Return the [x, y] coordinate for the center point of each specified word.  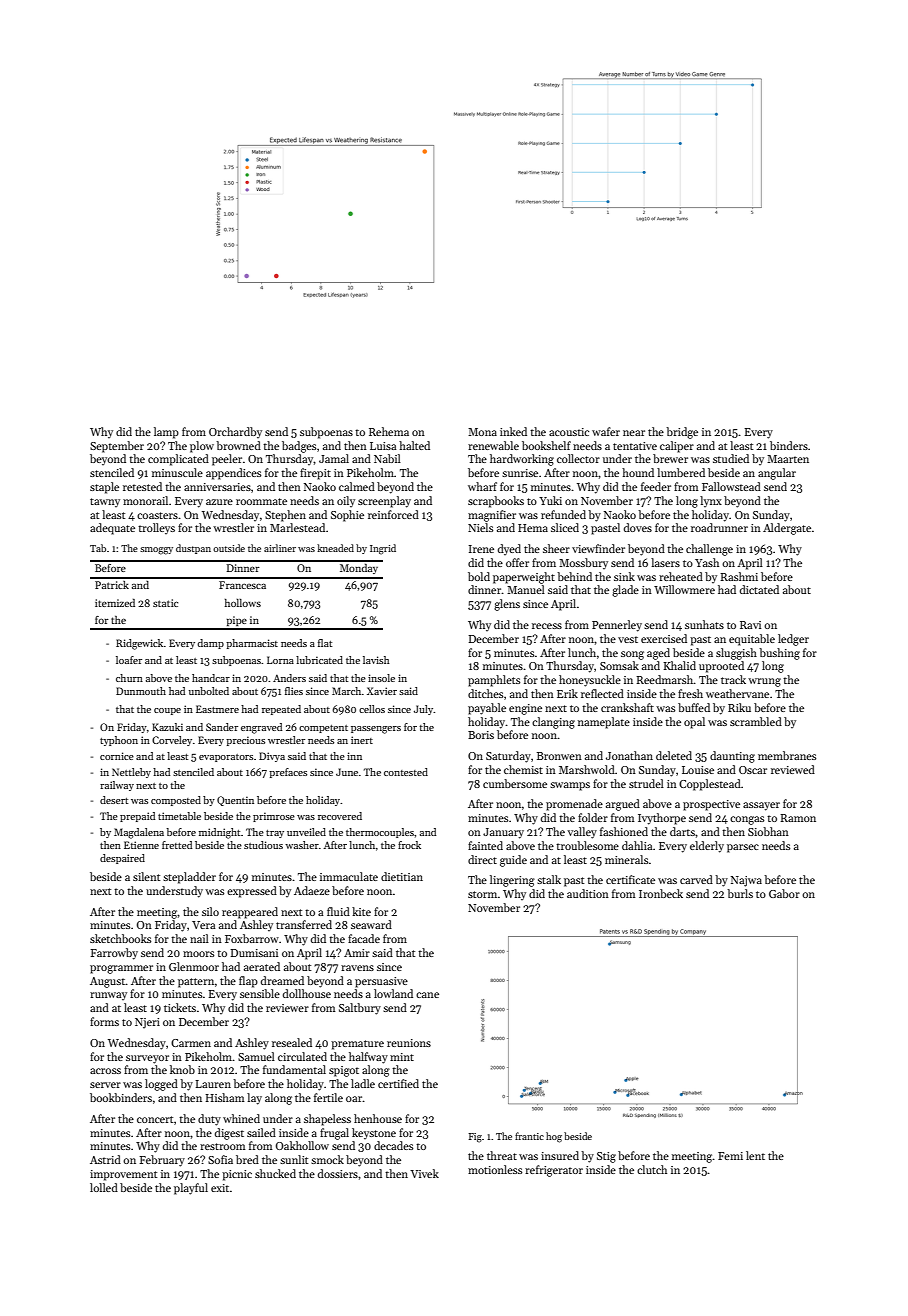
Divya [272, 757]
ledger [793, 640]
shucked [275, 1173]
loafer [129, 660]
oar [354, 1099]
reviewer [287, 1008]
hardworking [522, 460]
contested [406, 772]
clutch [652, 1169]
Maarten [788, 459]
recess [547, 626]
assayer [761, 806]
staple [104, 488]
